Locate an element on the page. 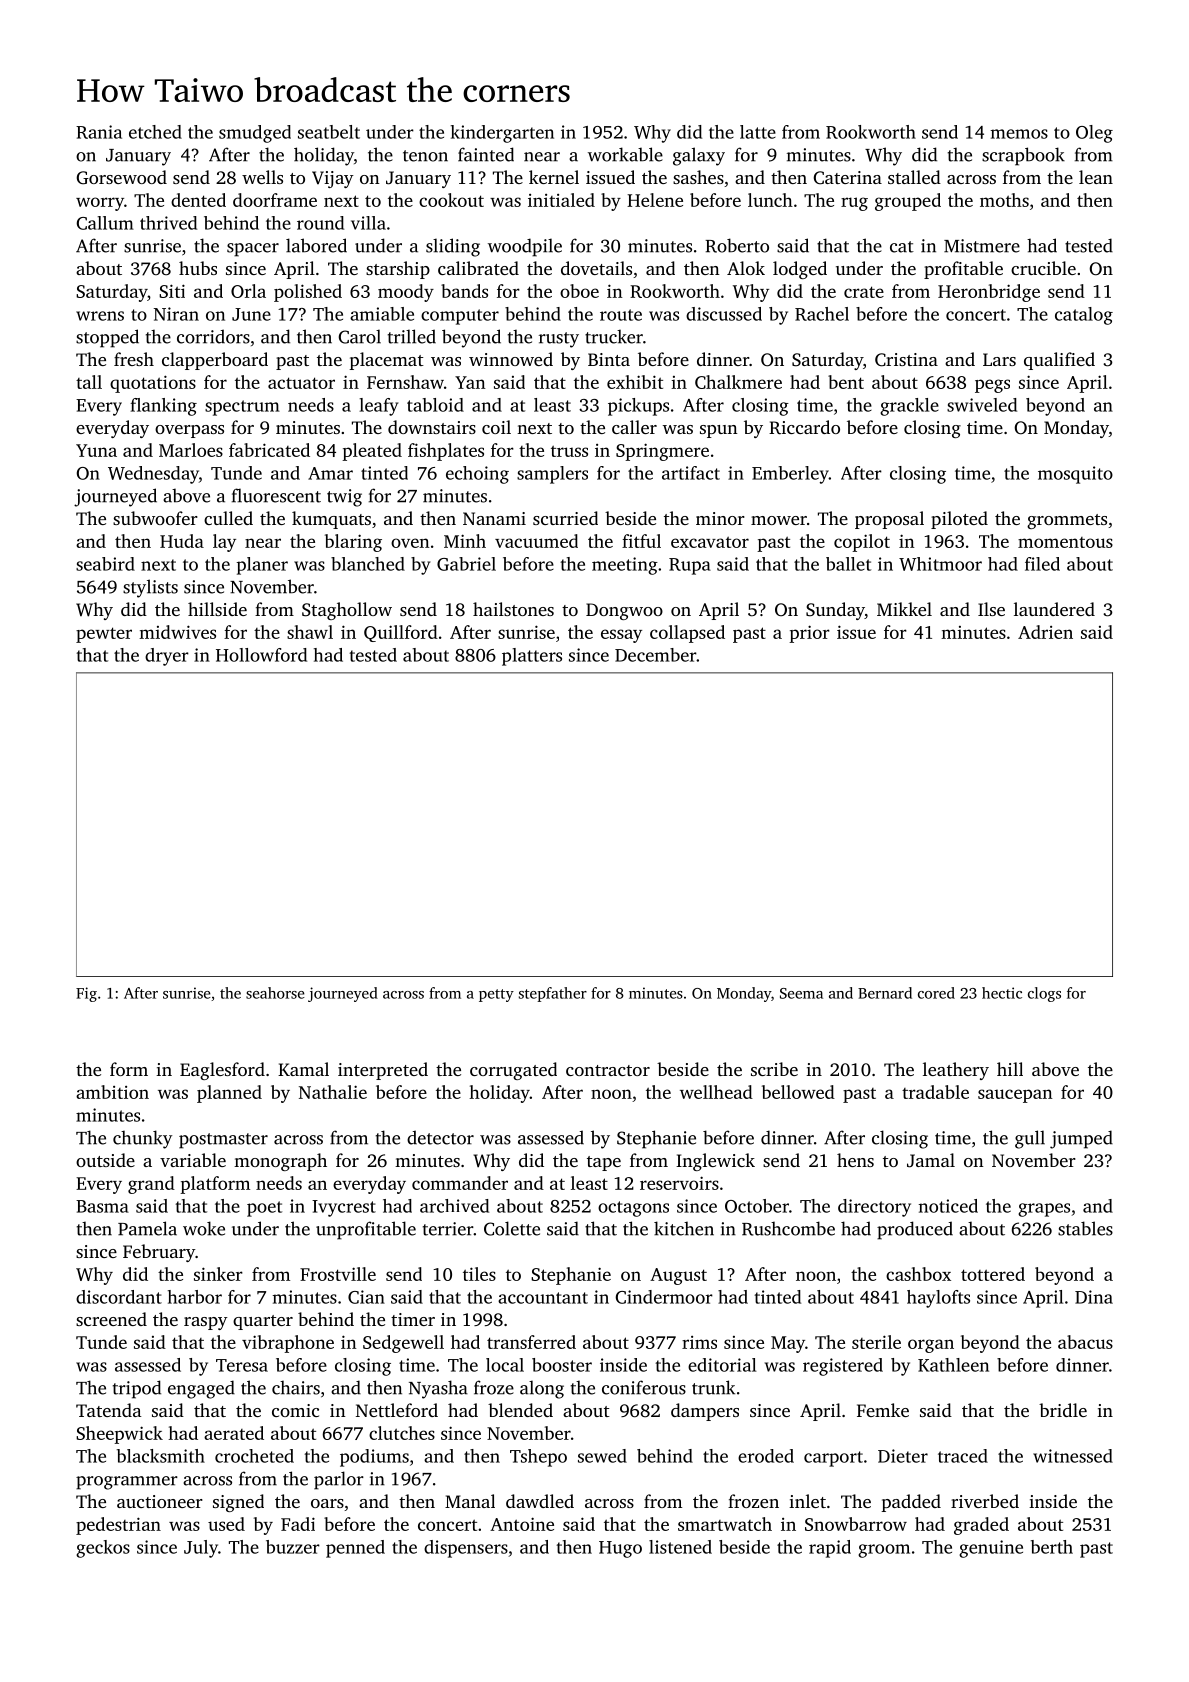 This document has height=1682, width=1189. petty is located at coordinates (496, 995).
